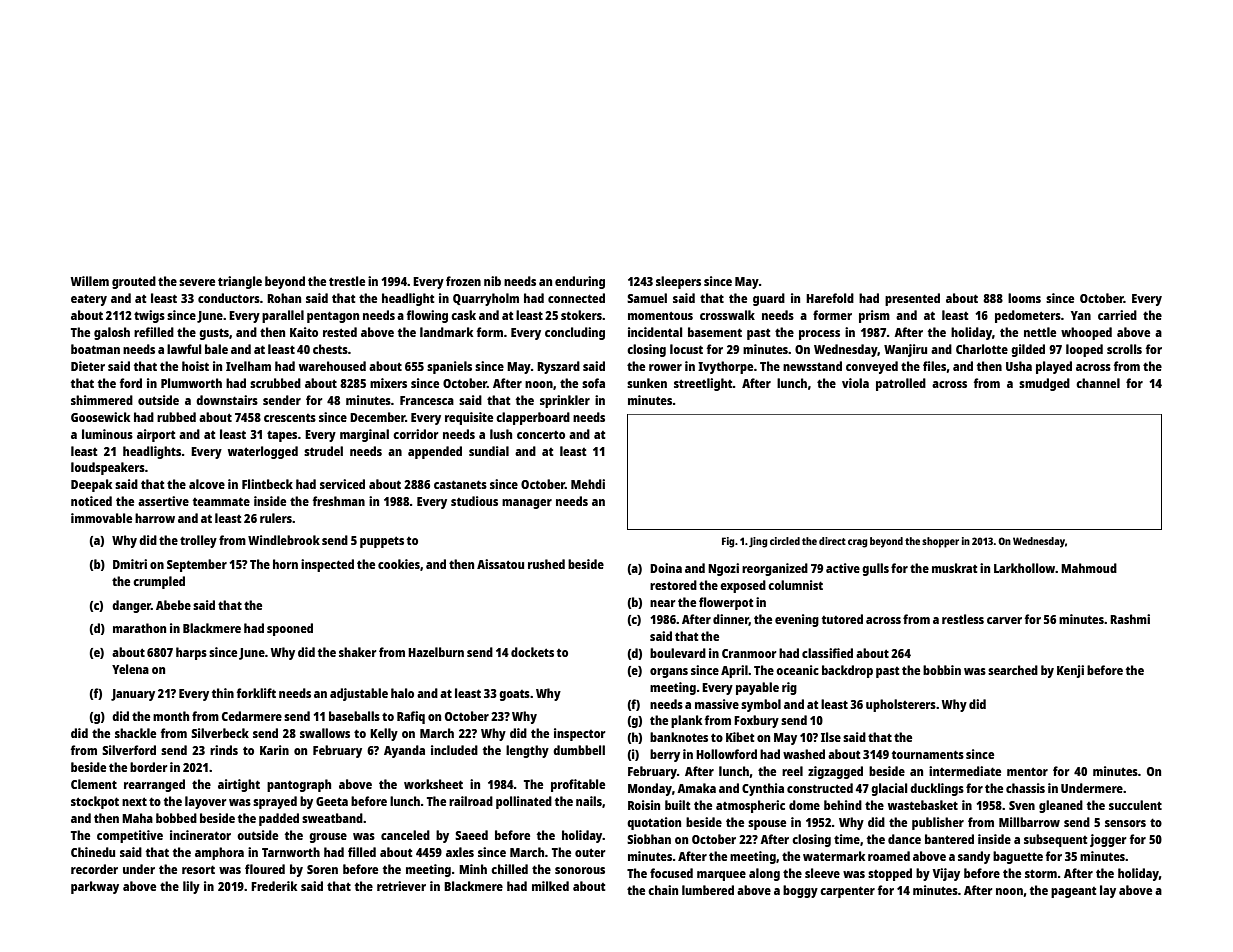  What do you see at coordinates (1098, 383) in the screenshot?
I see `channel` at bounding box center [1098, 383].
